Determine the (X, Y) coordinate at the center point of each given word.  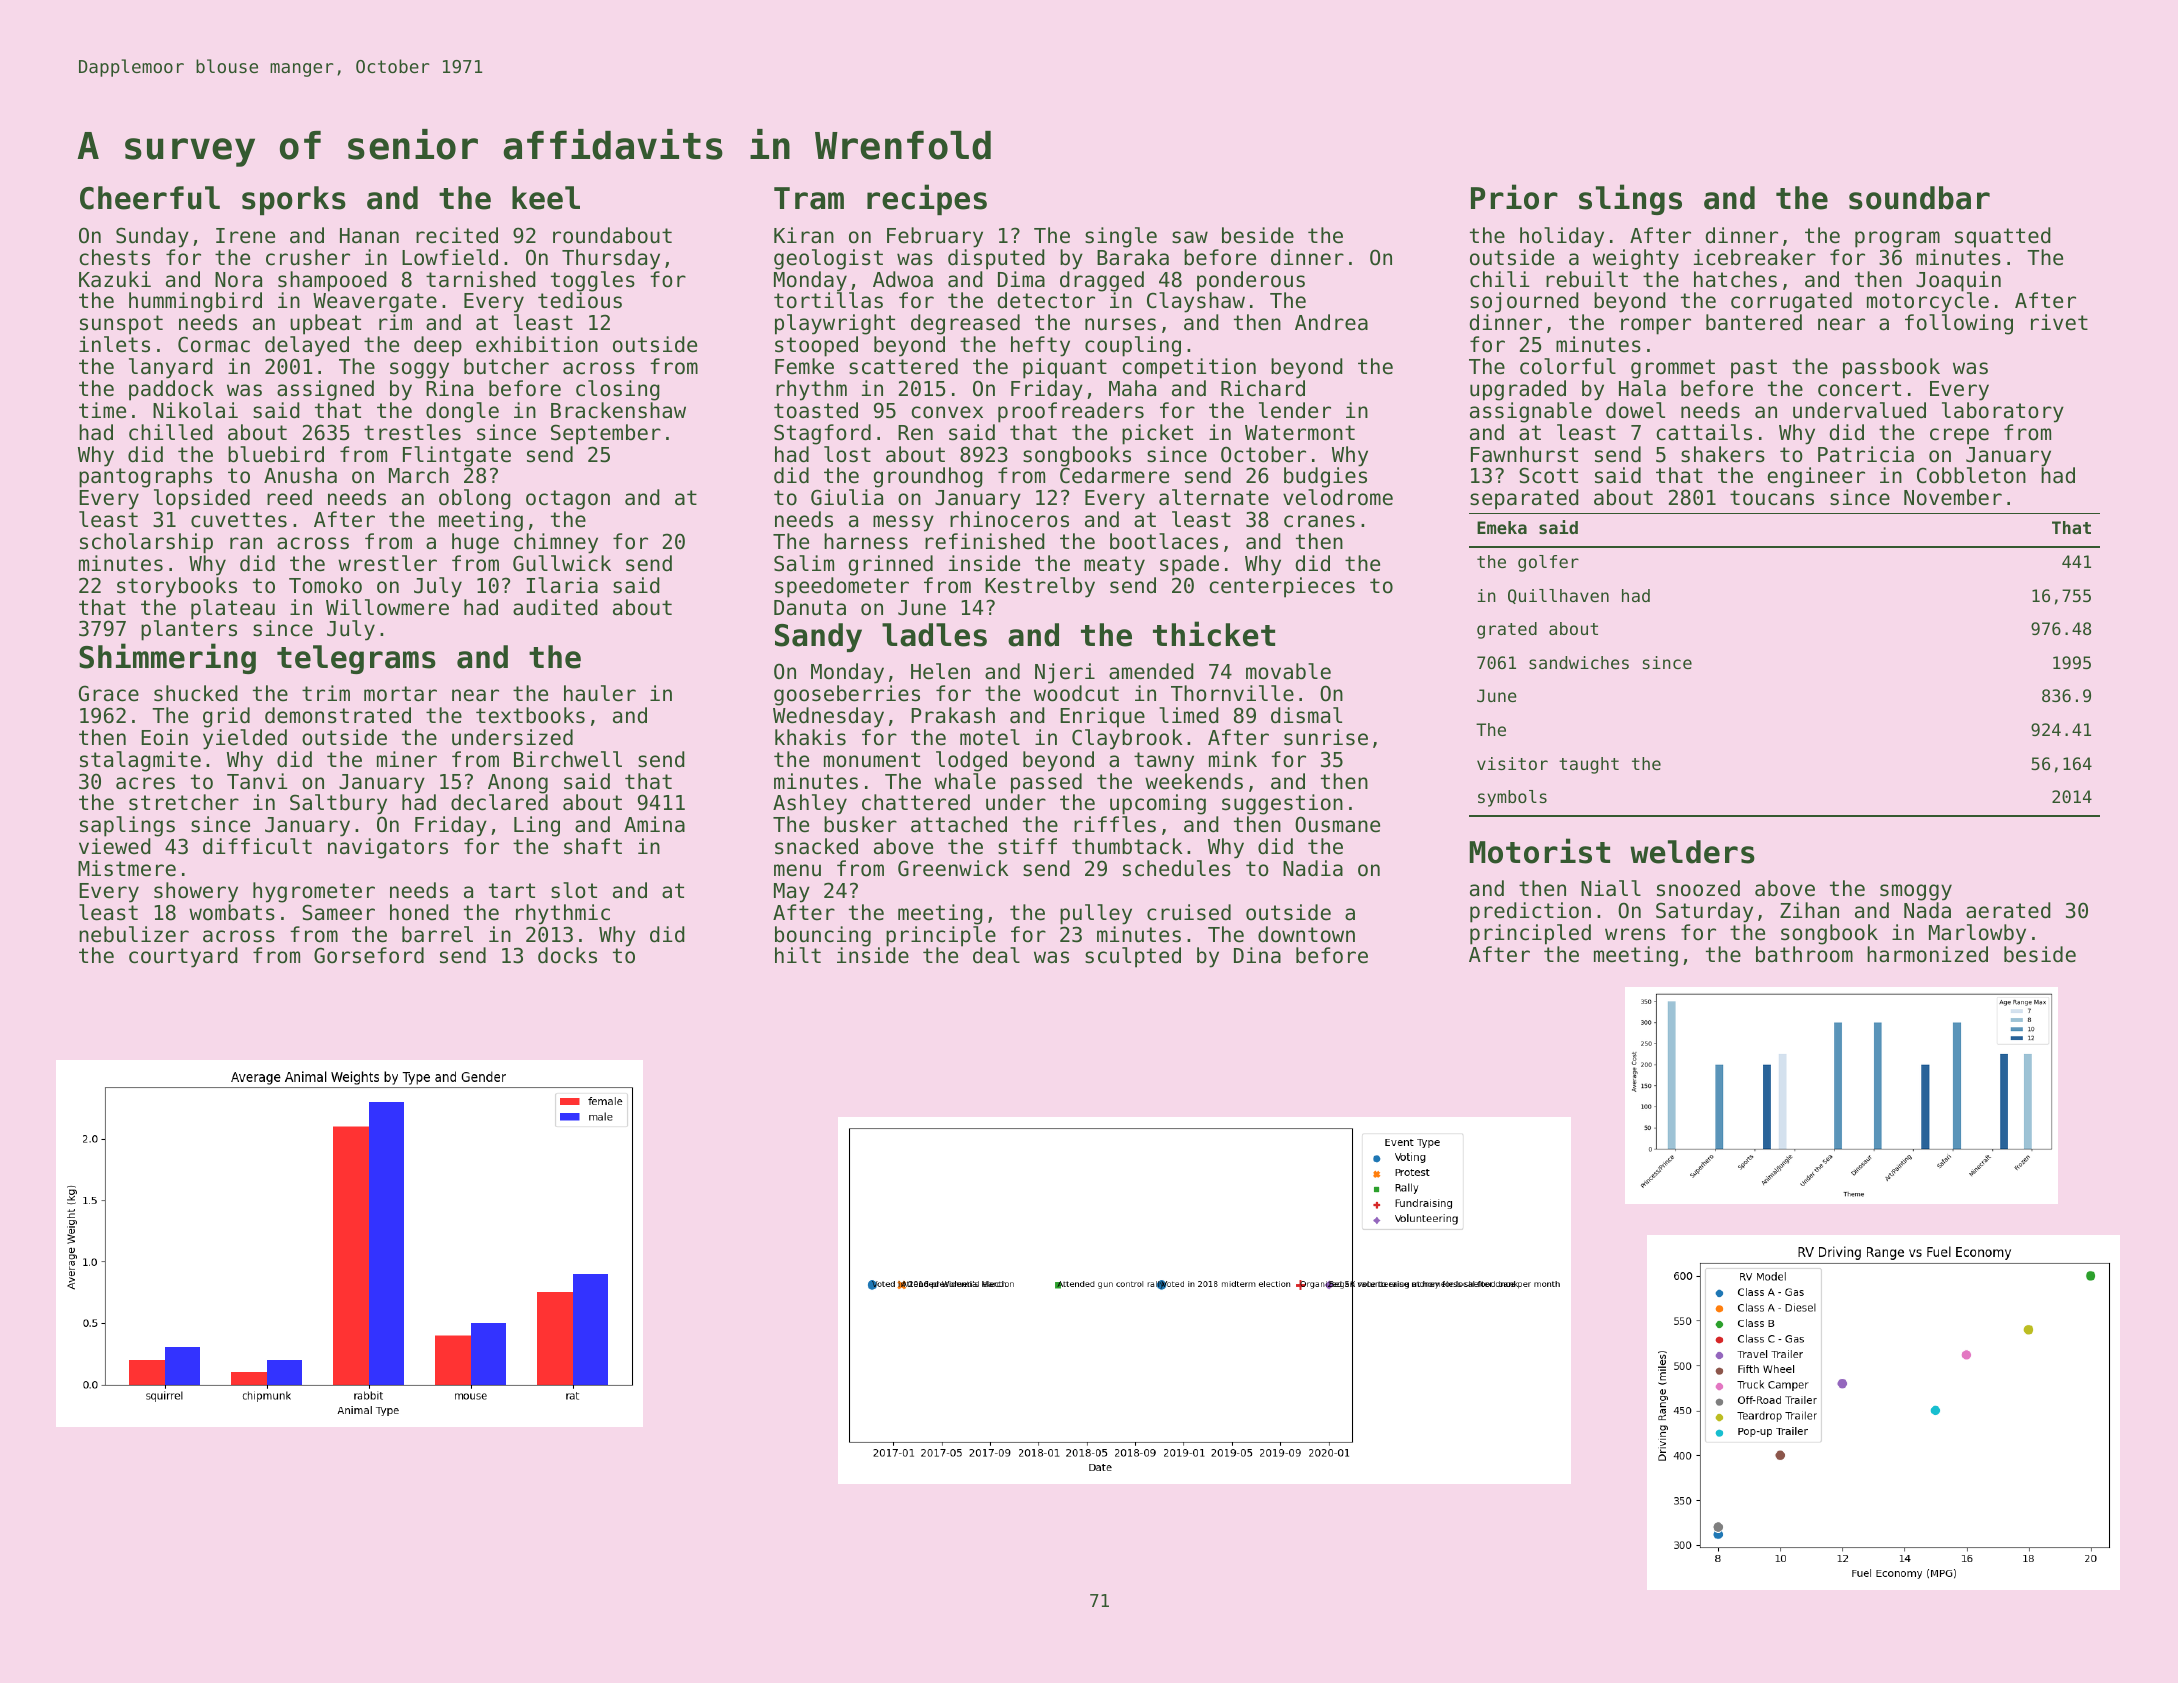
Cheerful (150, 198)
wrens (1635, 934)
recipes (927, 199)
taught (1589, 765)
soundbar (1919, 198)
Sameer (338, 912)
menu (797, 870)
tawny (1164, 762)
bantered (1754, 322)
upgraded (1518, 390)
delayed (307, 346)
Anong (518, 784)
